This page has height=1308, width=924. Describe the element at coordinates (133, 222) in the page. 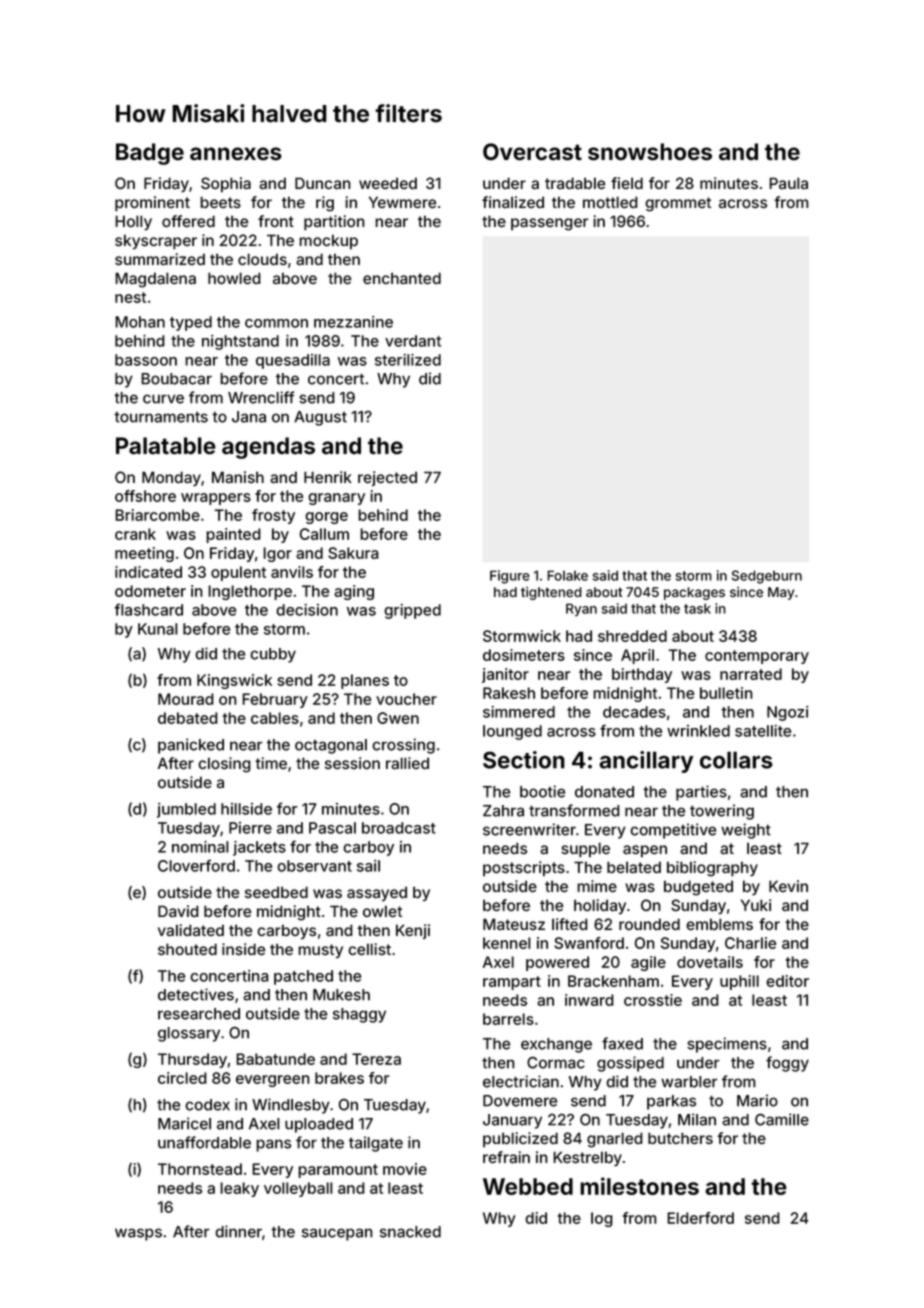

I see `Holly` at that location.
